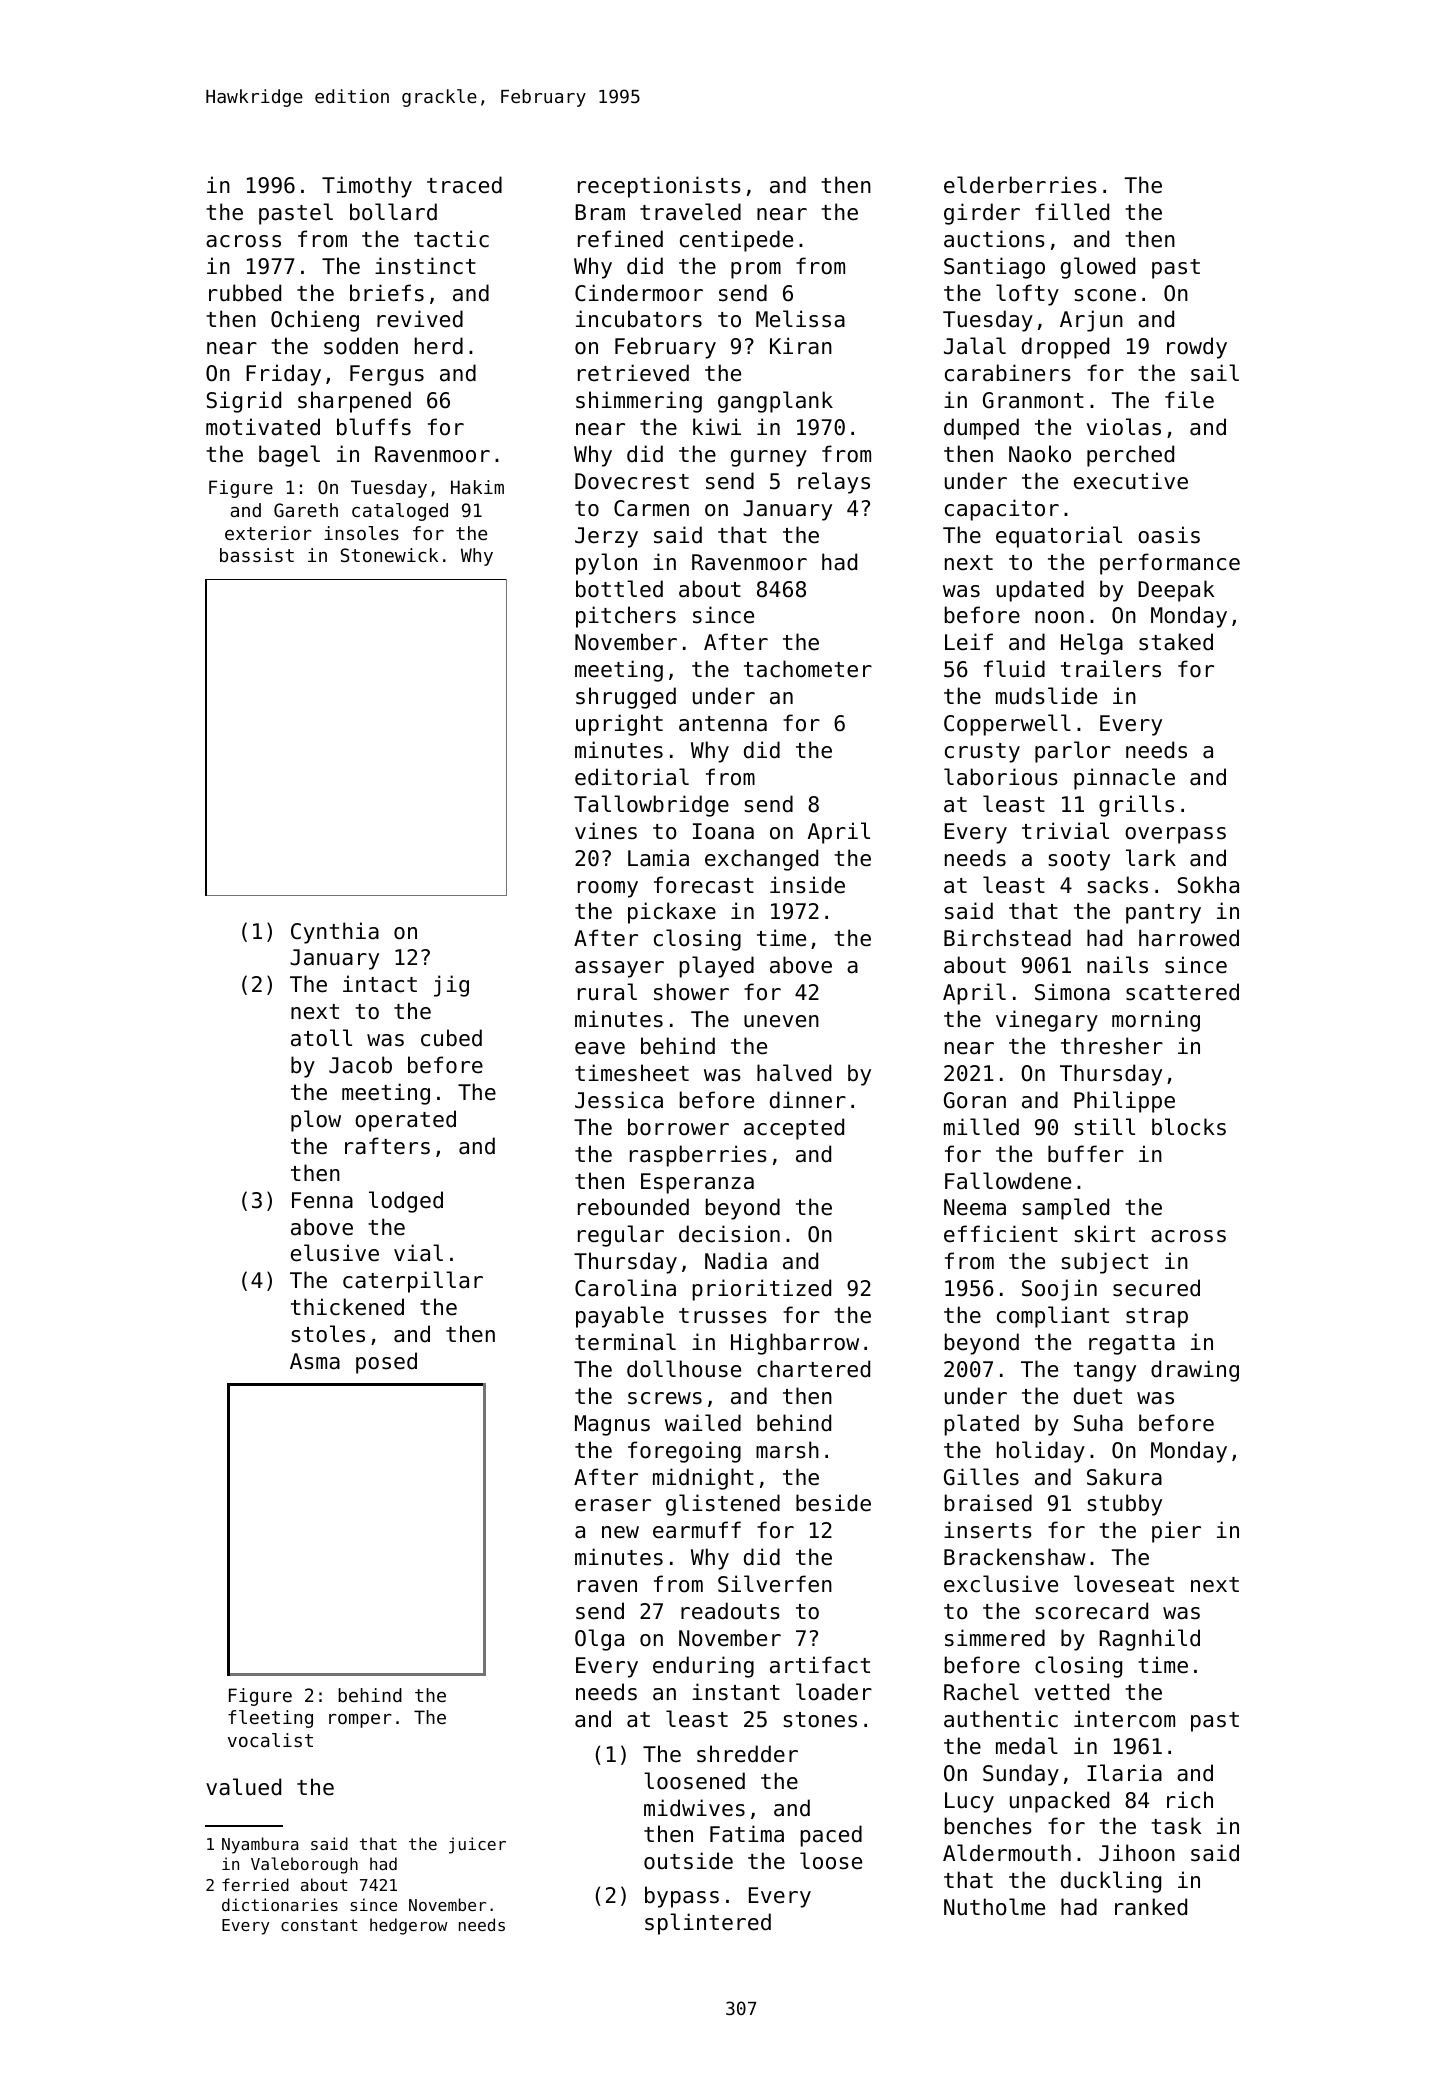 This page has width=1450, height=2100. Describe the element at coordinates (1111, 1882) in the page. I see `duckling` at that location.
